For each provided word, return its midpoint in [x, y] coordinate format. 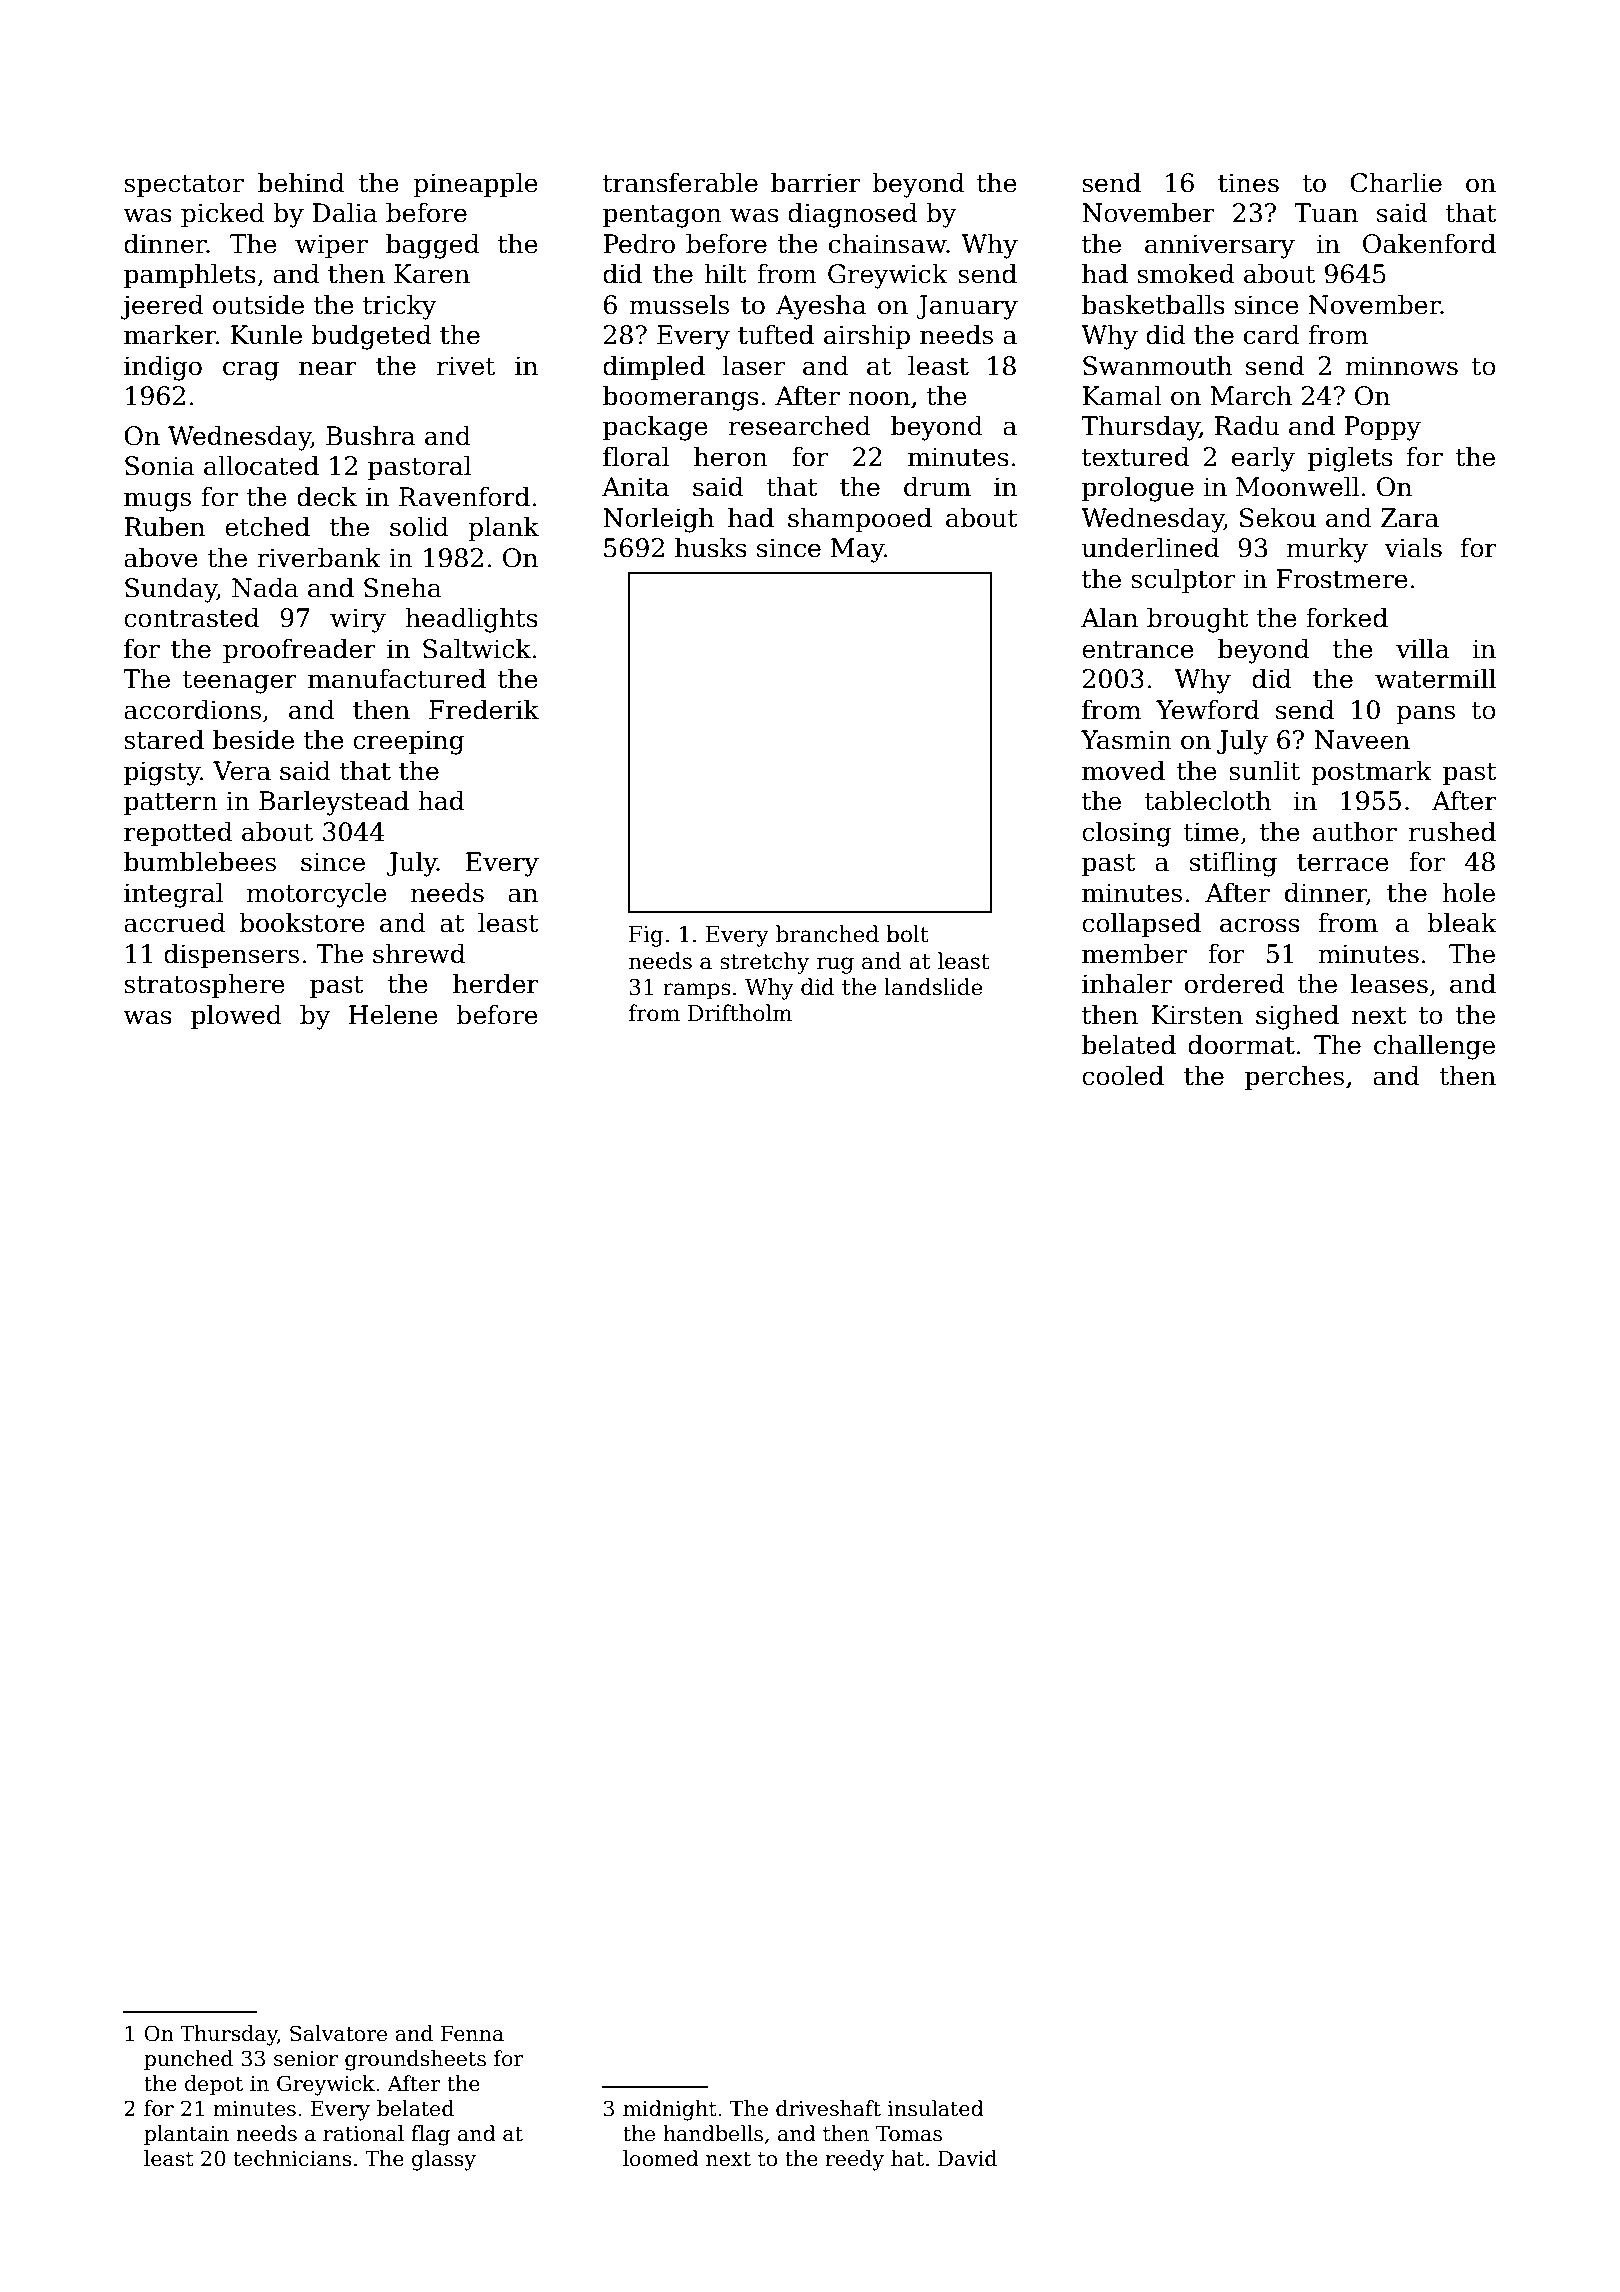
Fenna [472, 2034]
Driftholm [740, 1013]
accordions [192, 709]
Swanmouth [1157, 365]
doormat [1241, 1044]
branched [827, 934]
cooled [1123, 1075]
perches [1294, 1077]
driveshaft [828, 2108]
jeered [162, 307]
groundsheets [415, 2060]
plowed [236, 1016]
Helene [393, 1014]
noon [879, 398]
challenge [1434, 1047]
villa [1422, 648]
